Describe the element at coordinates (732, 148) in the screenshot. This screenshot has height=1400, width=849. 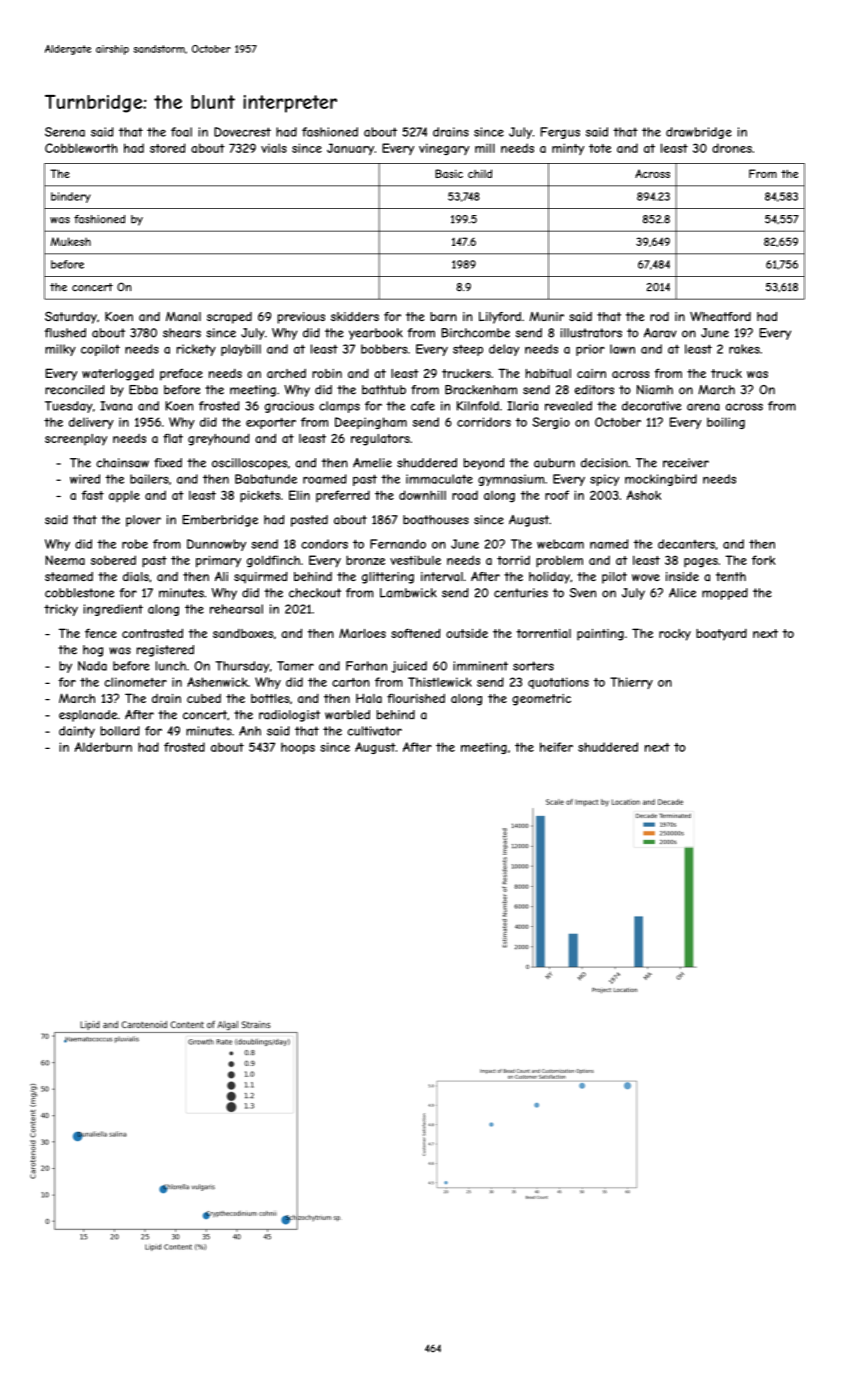
I see `drones` at that location.
